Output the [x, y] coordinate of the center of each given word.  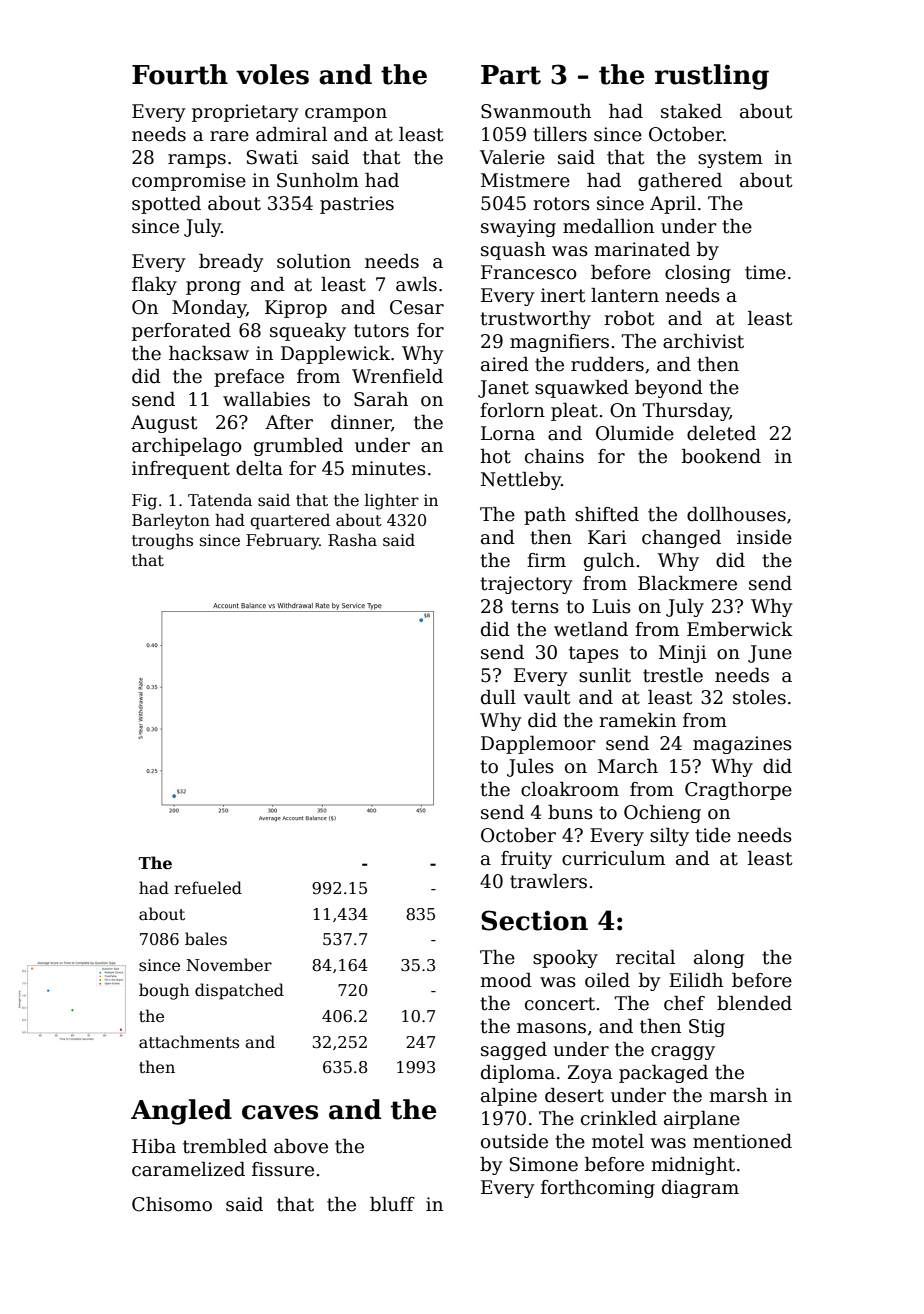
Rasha [352, 540]
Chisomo [172, 1204]
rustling [712, 77]
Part [511, 75]
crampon [346, 115]
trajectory [526, 585]
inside [764, 537]
